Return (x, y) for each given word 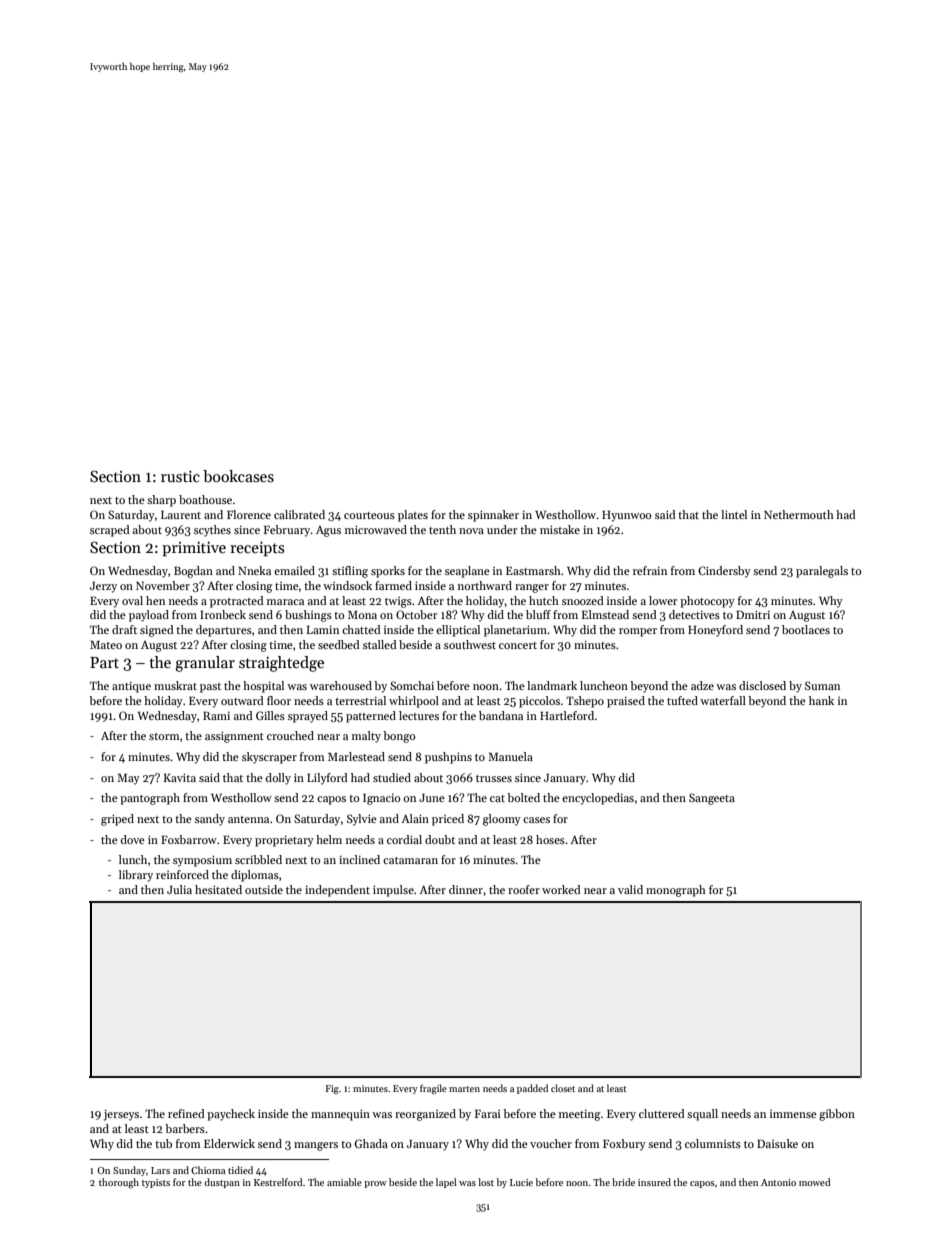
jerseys (121, 1115)
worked (561, 889)
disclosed (762, 685)
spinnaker (493, 516)
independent (337, 891)
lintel (734, 514)
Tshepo (585, 702)
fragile (433, 1089)
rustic (180, 476)
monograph (676, 891)
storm (164, 736)
